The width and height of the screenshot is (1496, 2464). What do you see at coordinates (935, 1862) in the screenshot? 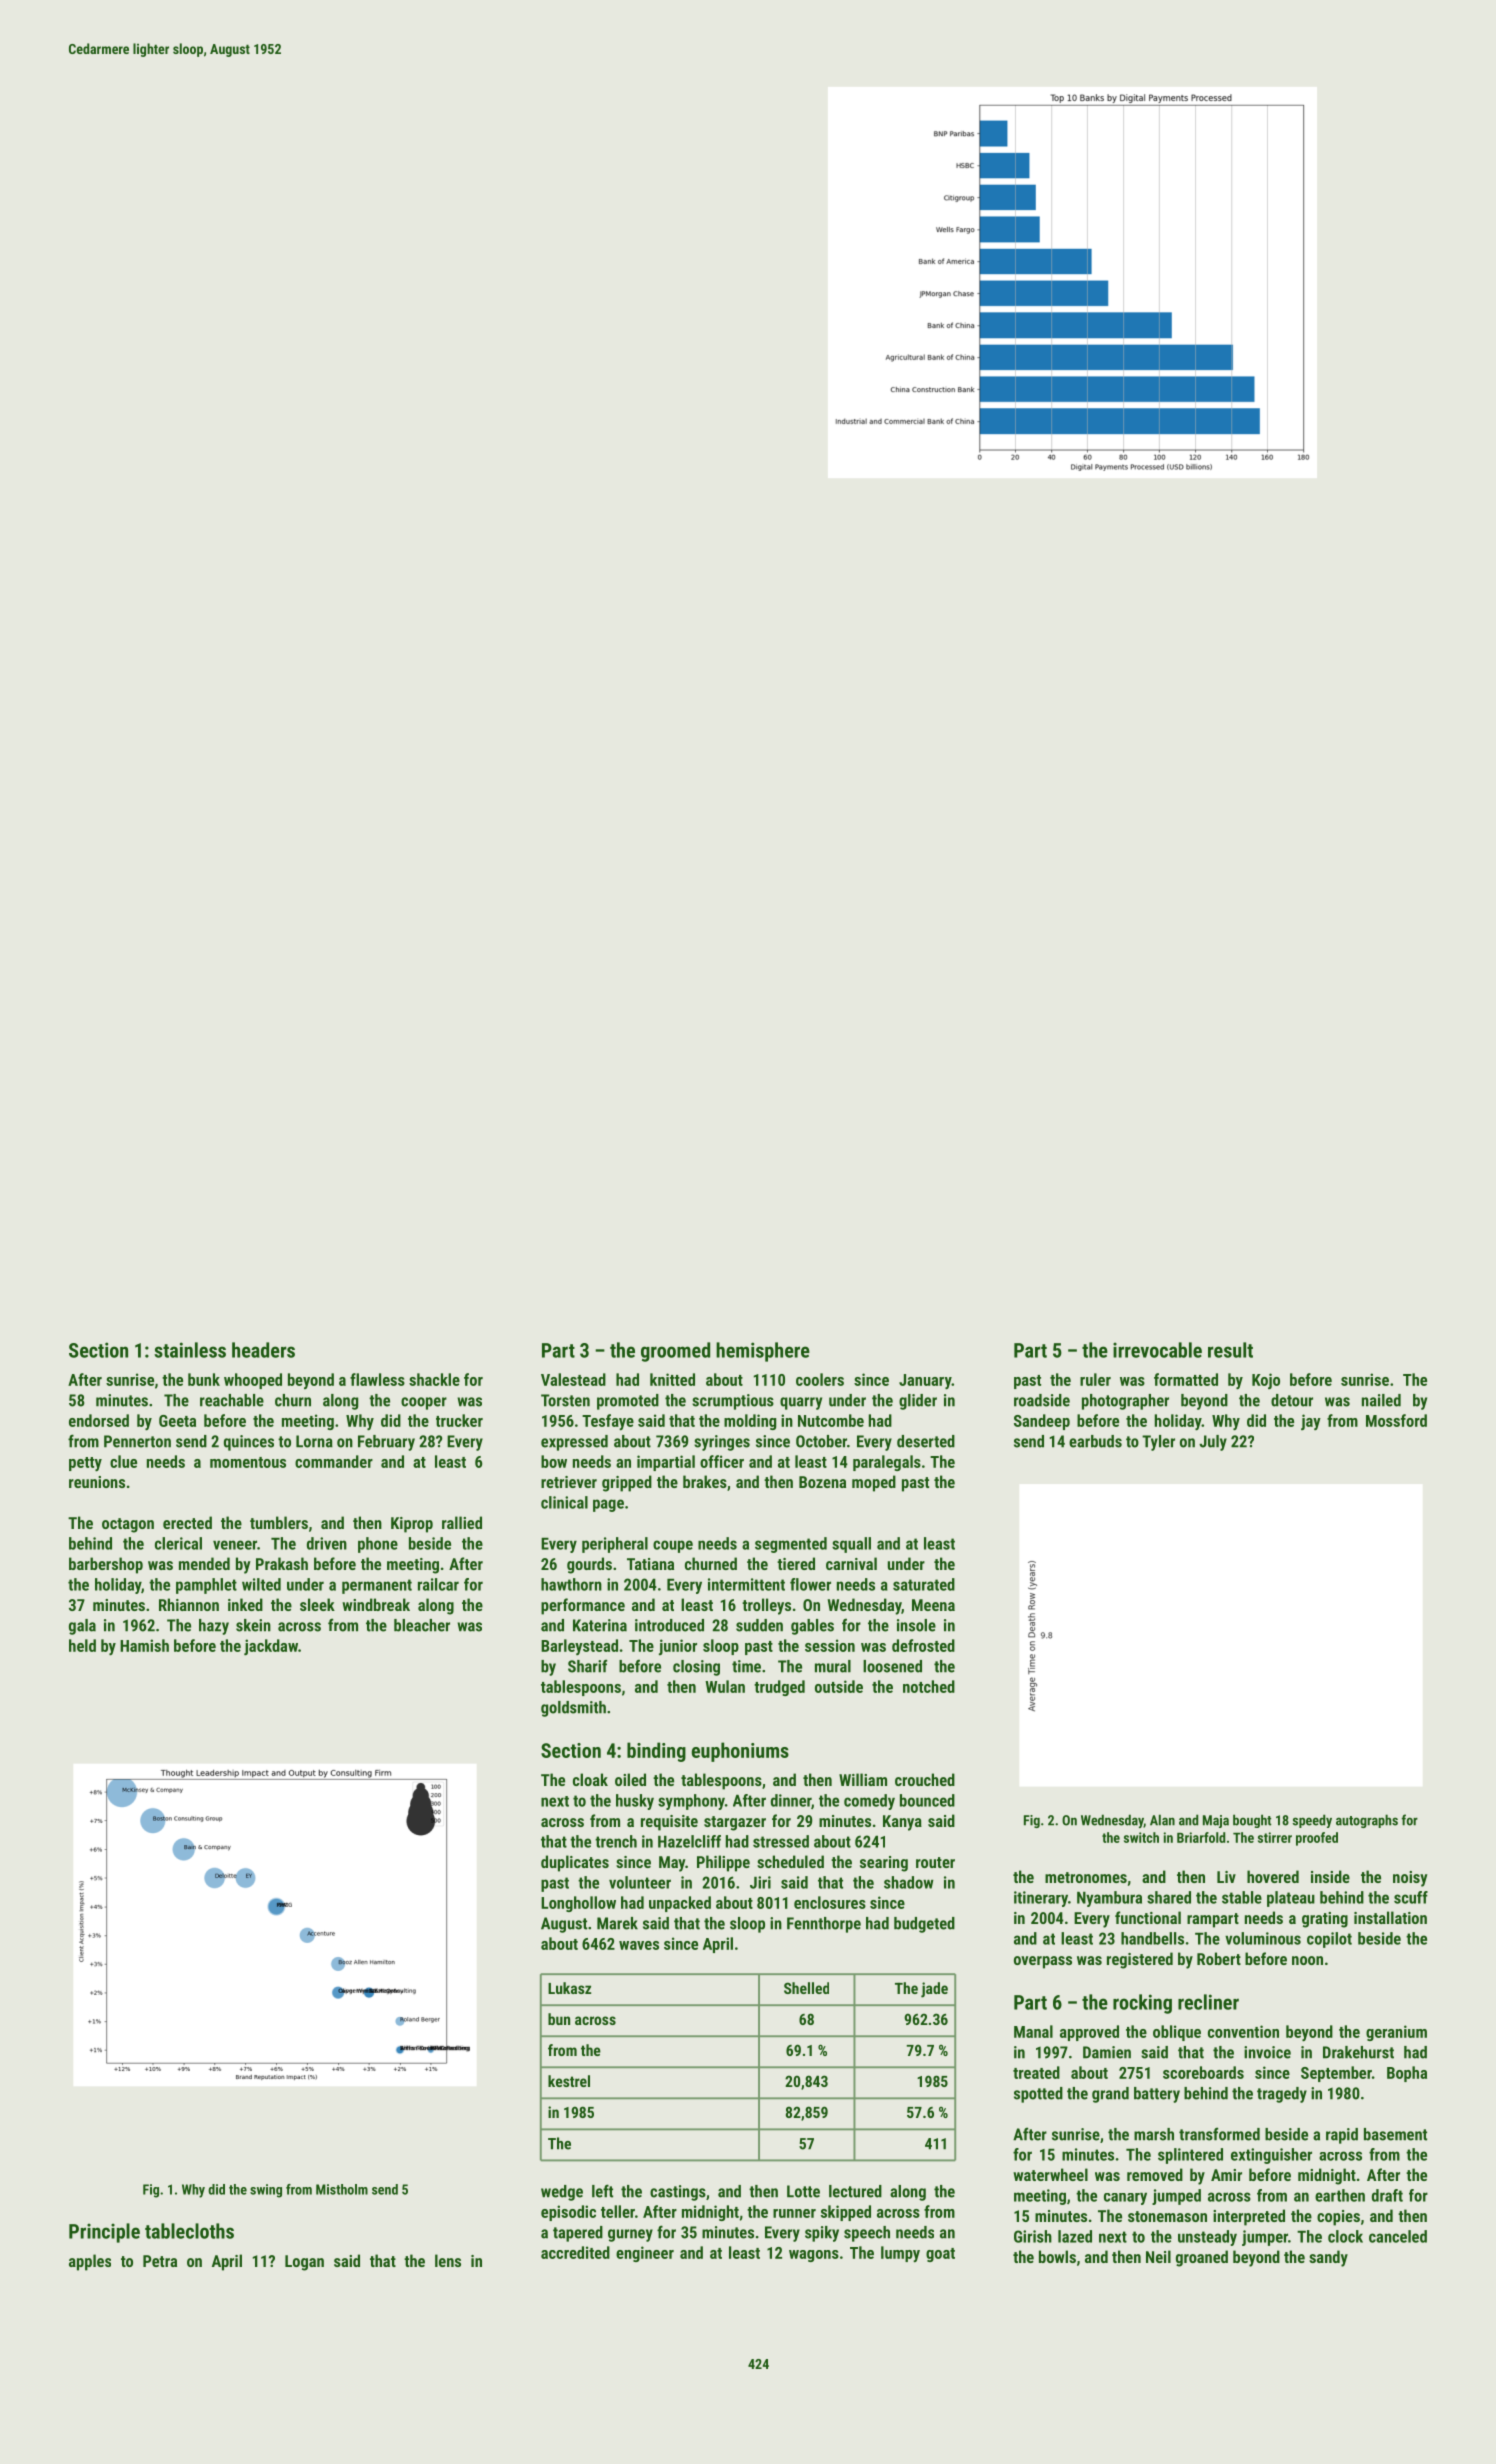
I see `router` at bounding box center [935, 1862].
